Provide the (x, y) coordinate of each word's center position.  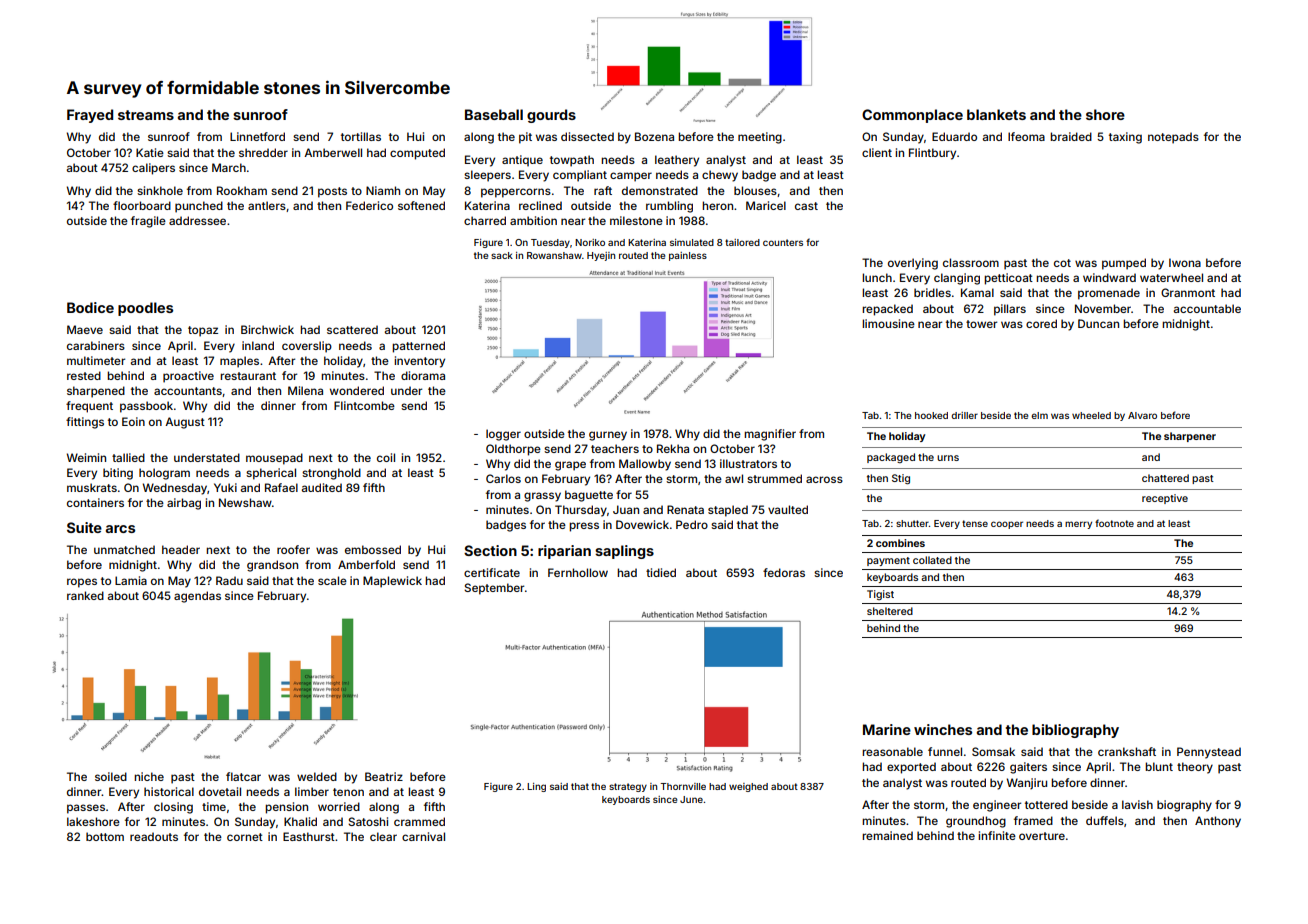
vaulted (788, 509)
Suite (84, 527)
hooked (931, 415)
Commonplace (912, 116)
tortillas (361, 136)
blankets (996, 114)
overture (1042, 836)
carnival (423, 836)
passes (86, 809)
